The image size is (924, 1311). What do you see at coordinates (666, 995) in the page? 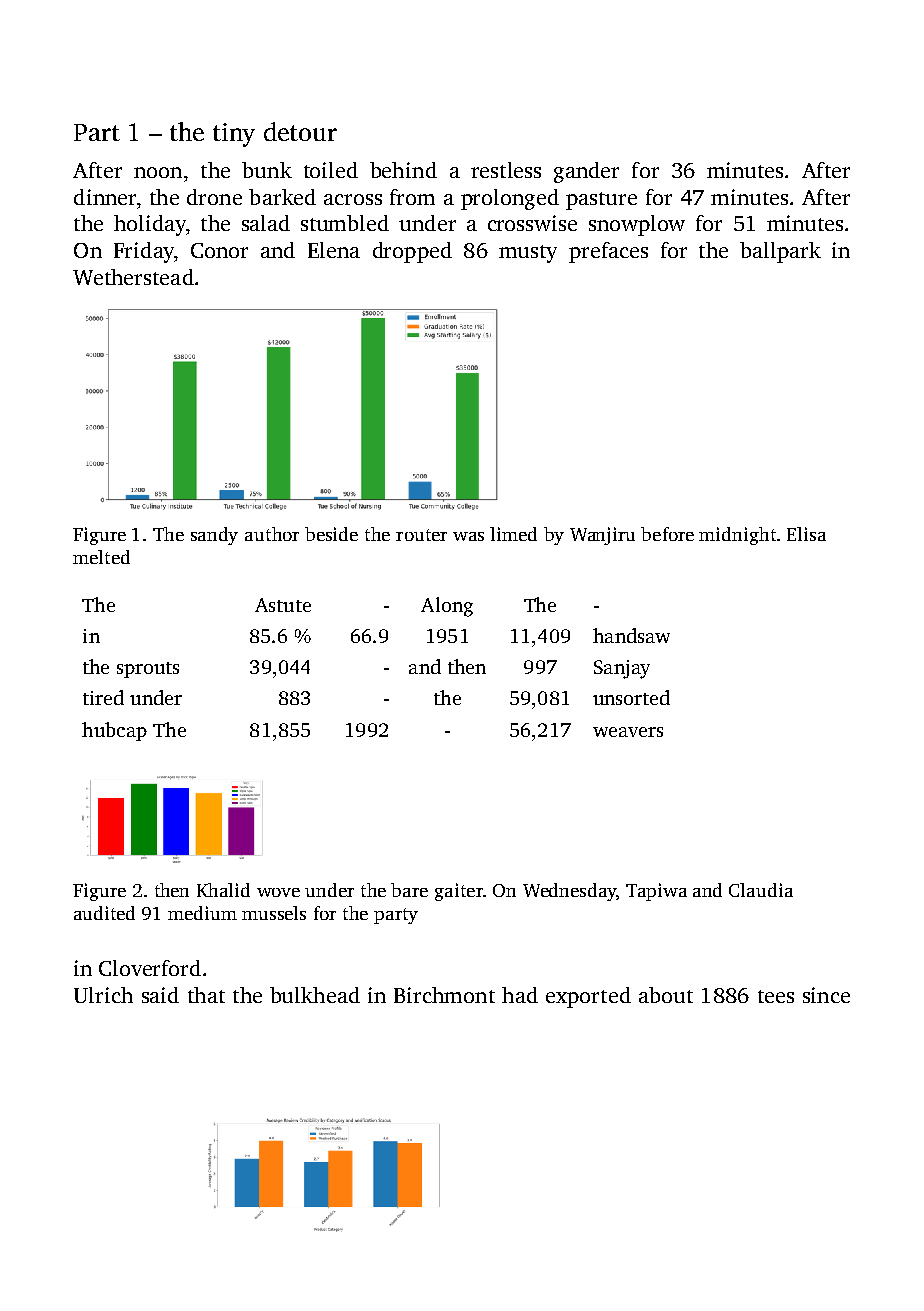
I see `about` at bounding box center [666, 995].
